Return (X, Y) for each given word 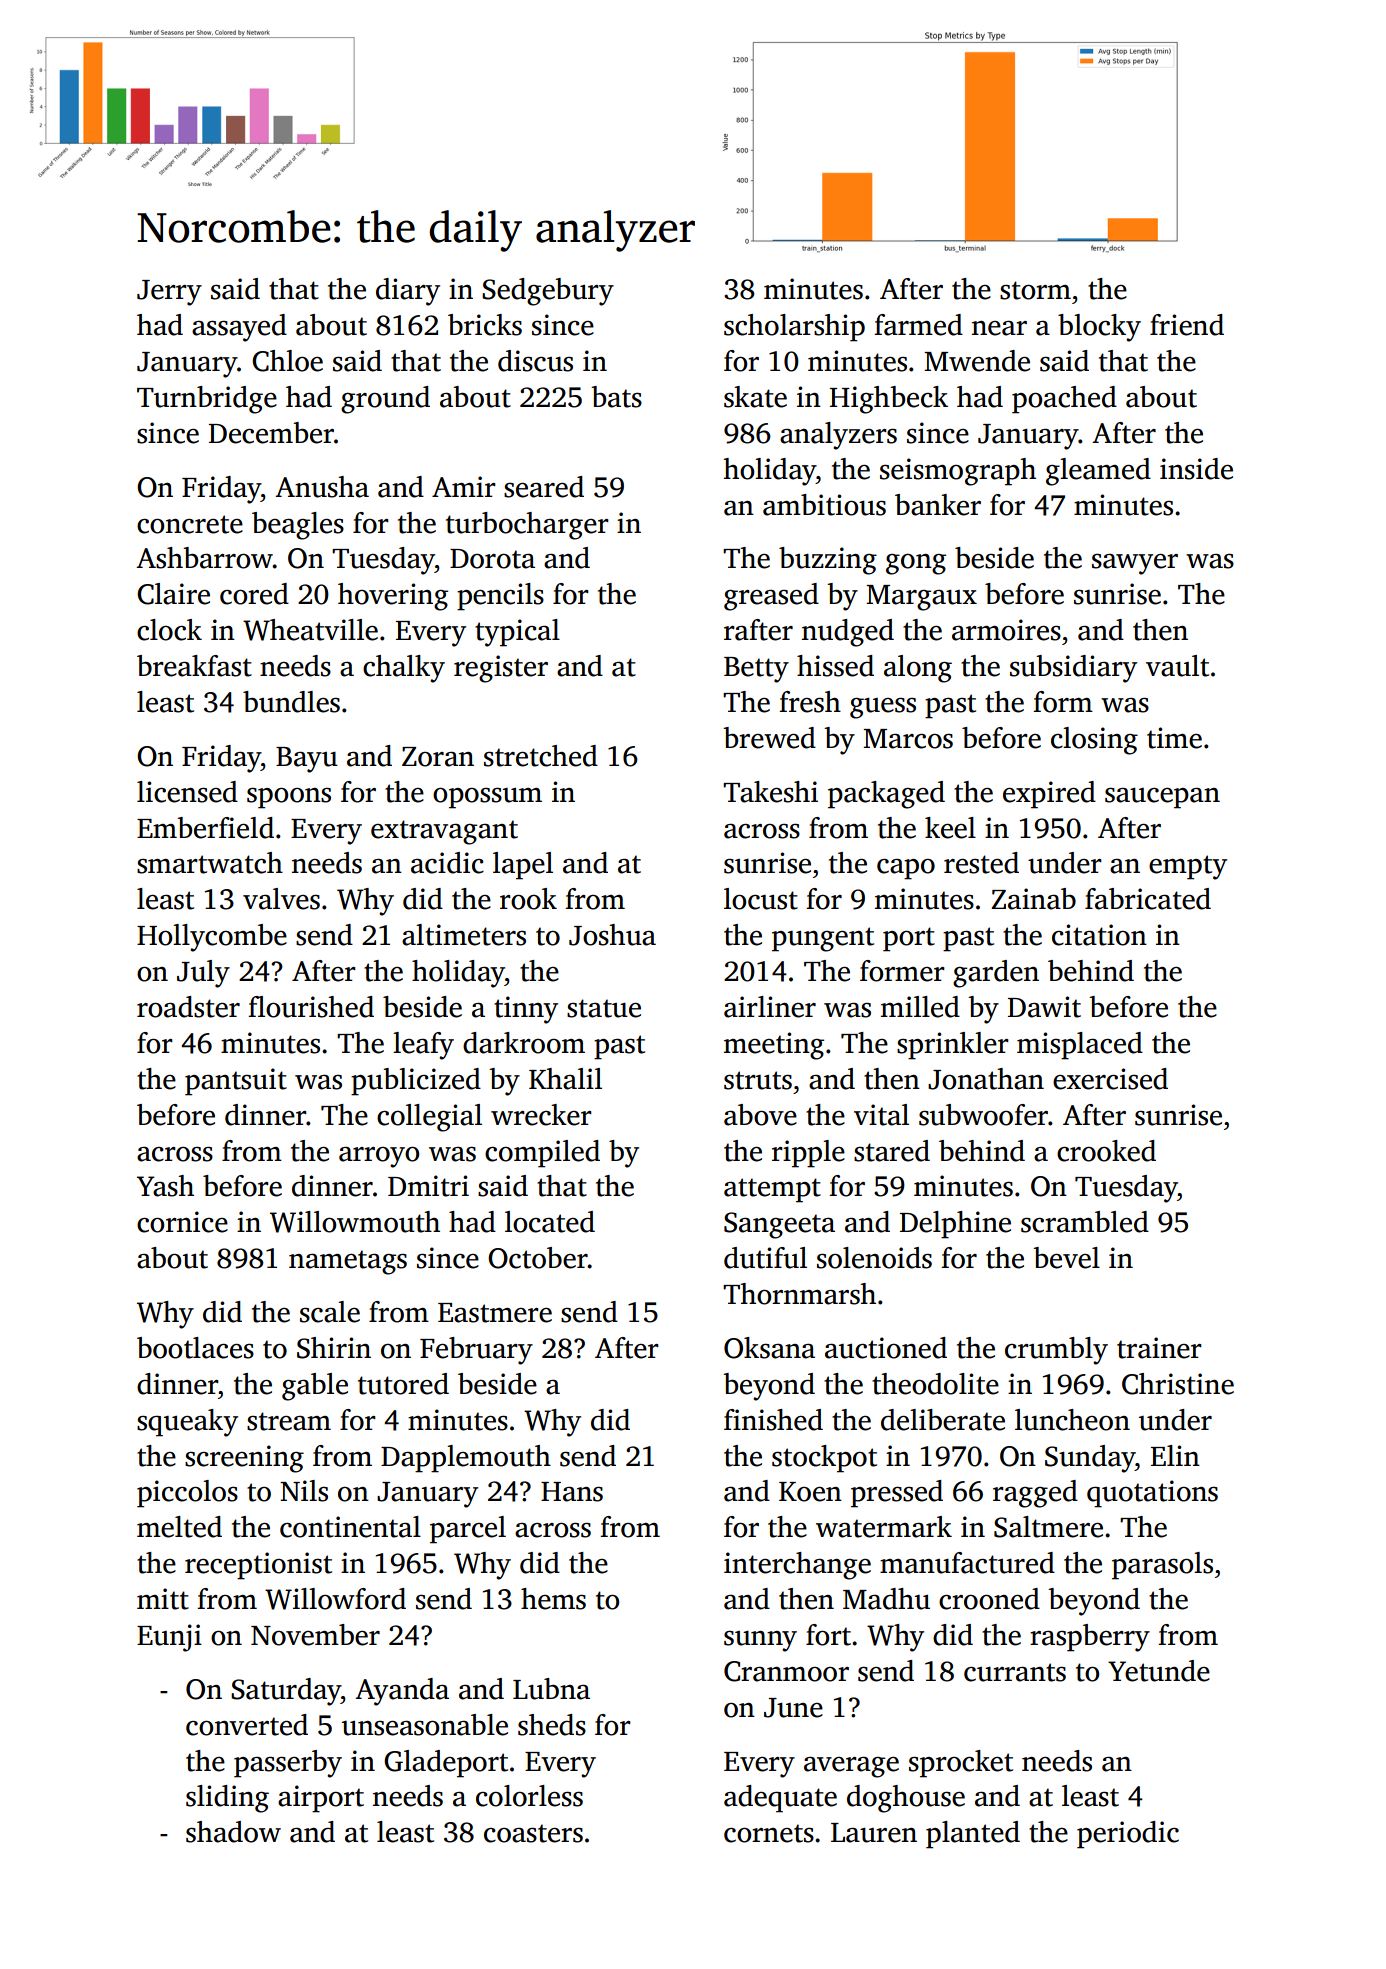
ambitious (824, 505)
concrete (190, 524)
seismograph (958, 472)
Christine (1178, 1384)
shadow (233, 1832)
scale (330, 1312)
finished (773, 1420)
